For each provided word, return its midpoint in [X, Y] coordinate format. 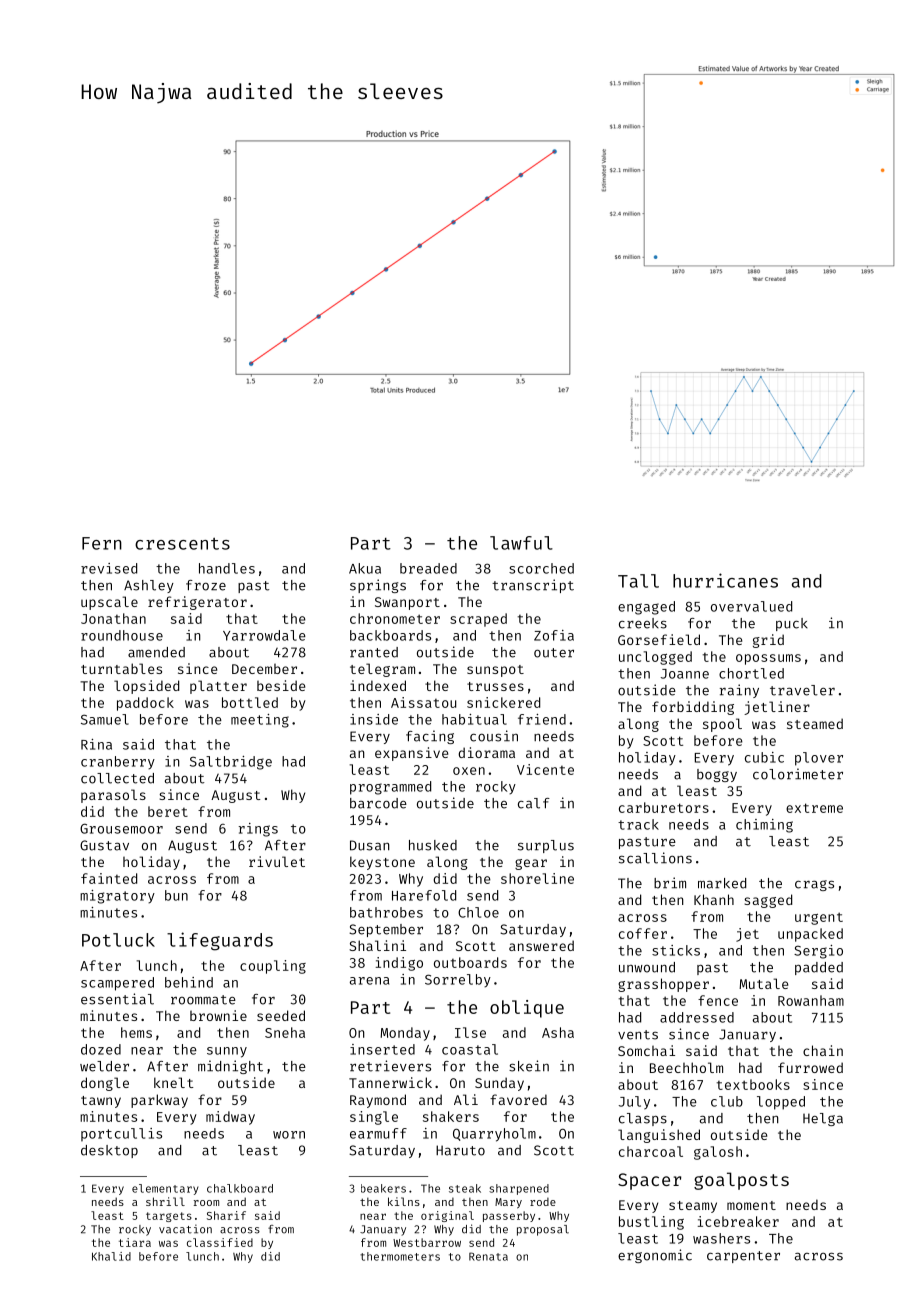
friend [542, 719]
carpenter [743, 1257]
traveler [802, 690]
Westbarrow [427, 1242]
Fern [102, 543]
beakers [383, 1188]
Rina [96, 744]
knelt [174, 1082]
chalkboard [240, 1188]
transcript [533, 586]
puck [792, 624]
